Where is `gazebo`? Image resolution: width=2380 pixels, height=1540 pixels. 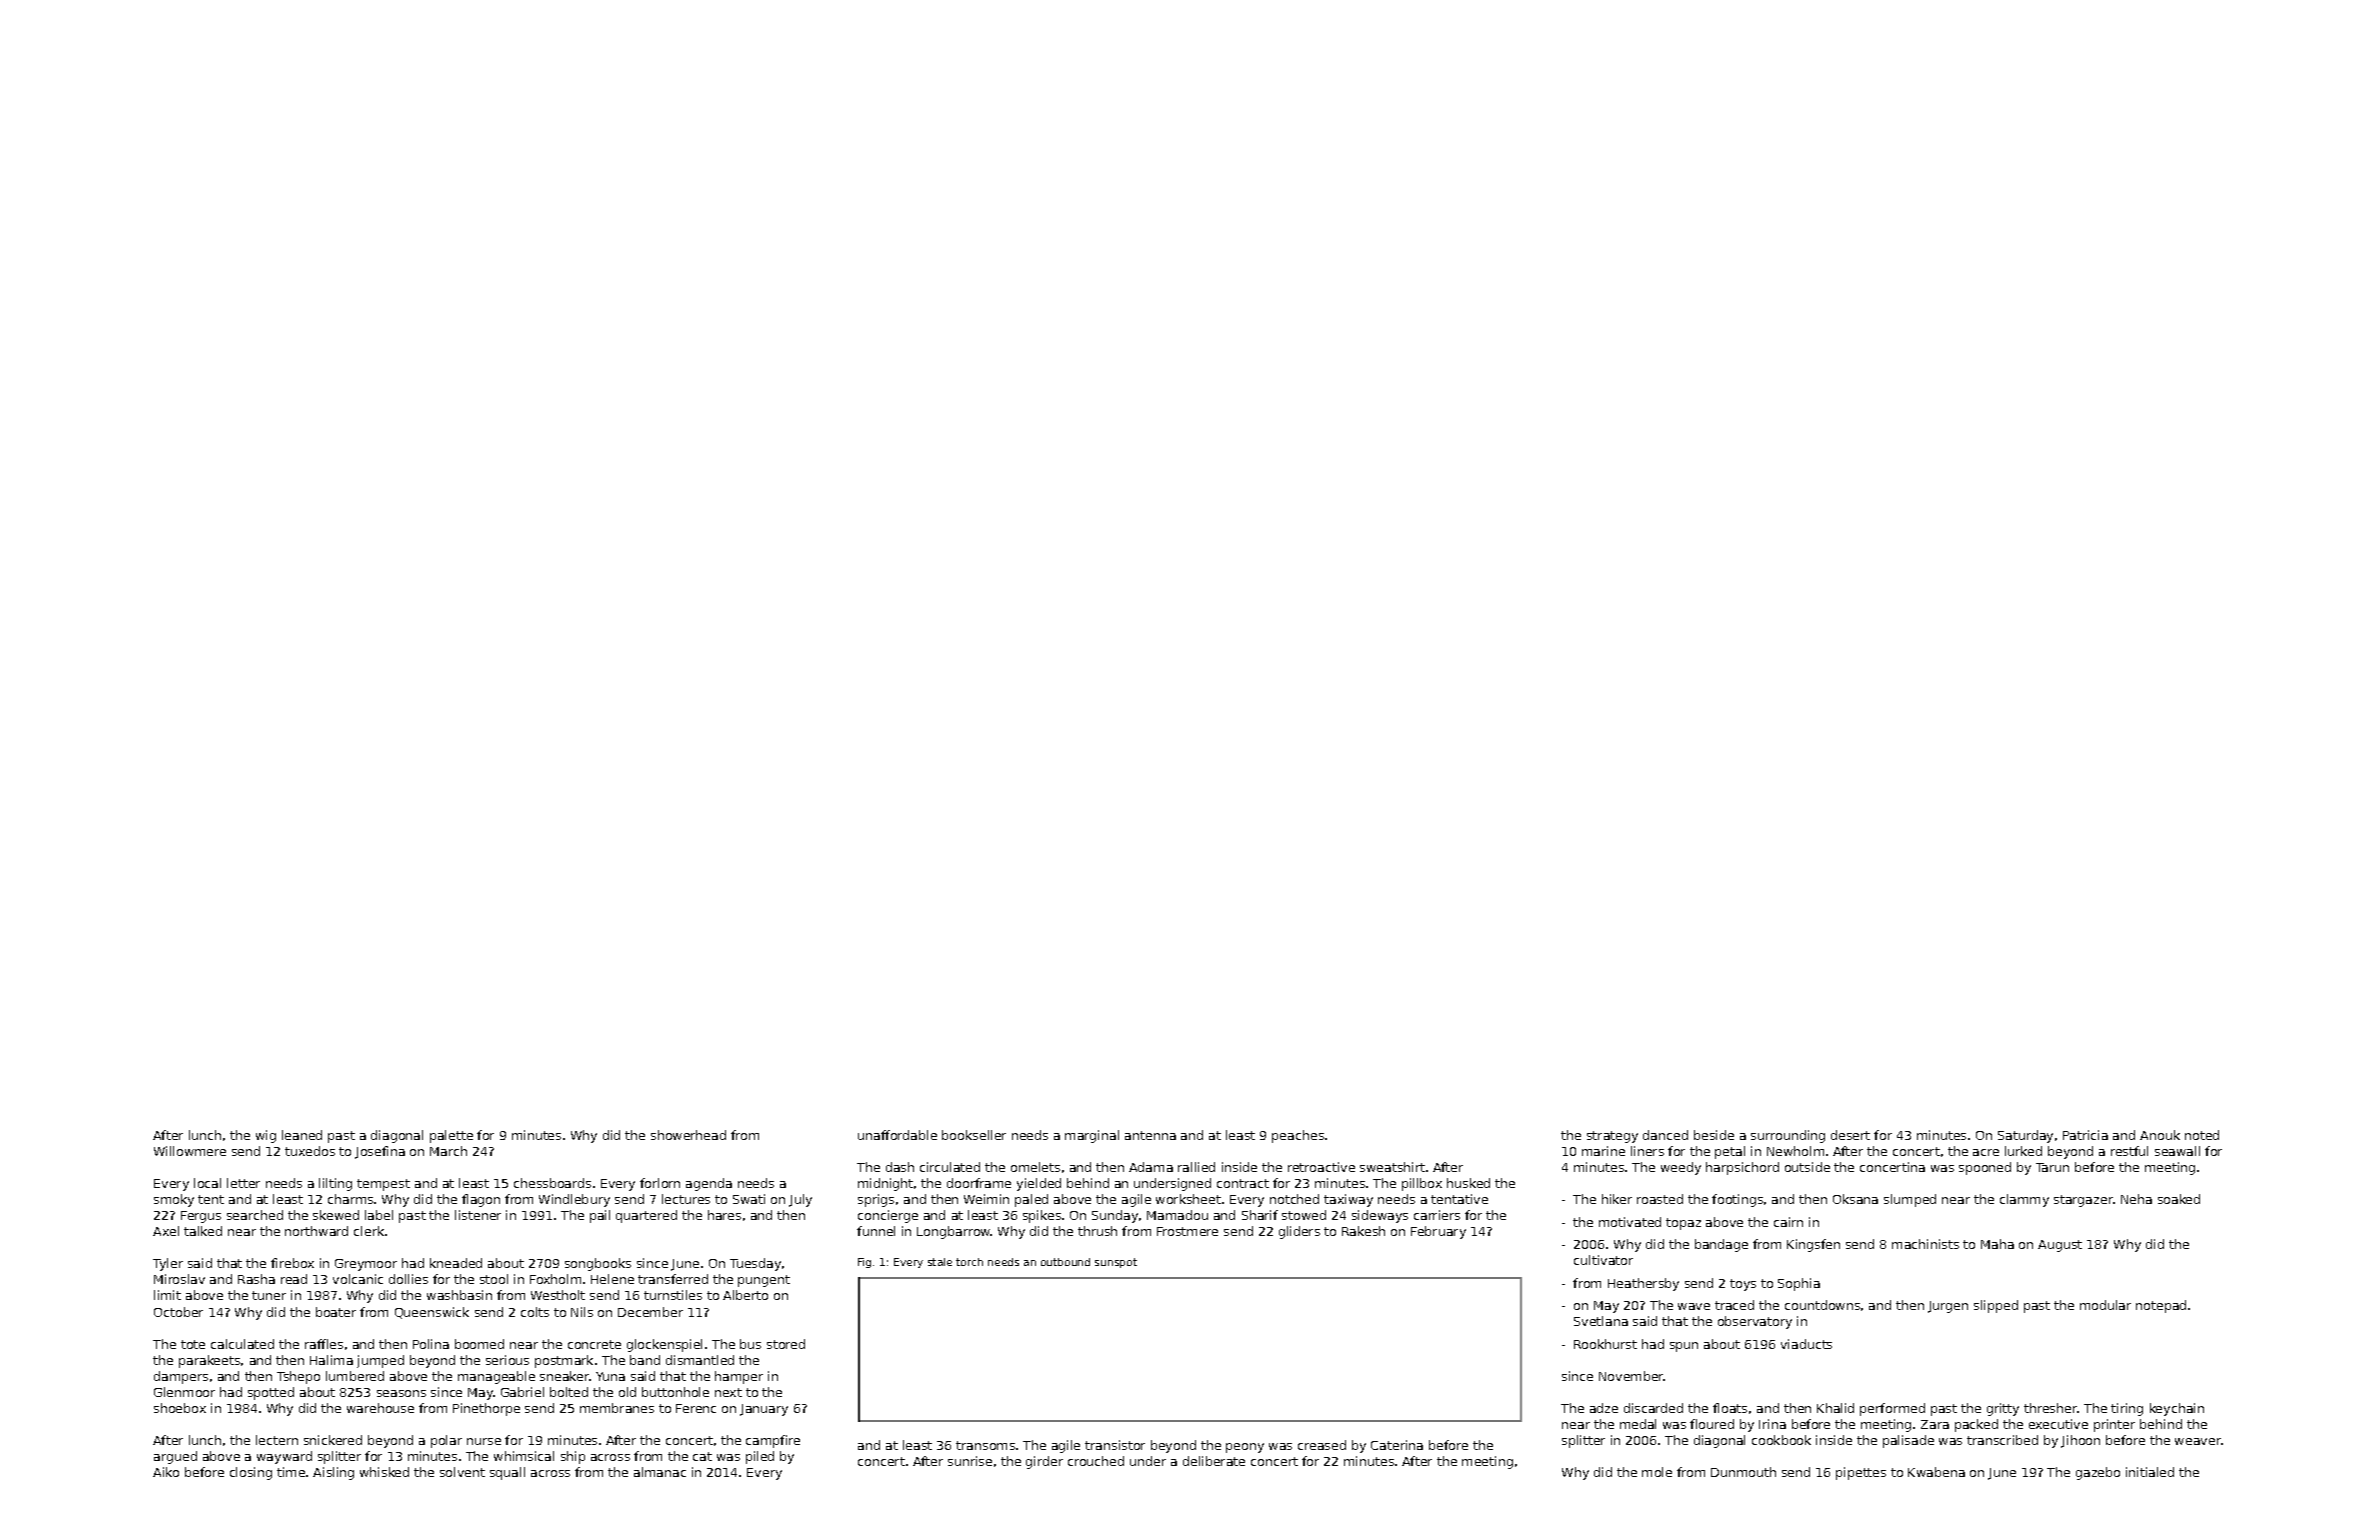
gazebo is located at coordinates (2098, 1473).
